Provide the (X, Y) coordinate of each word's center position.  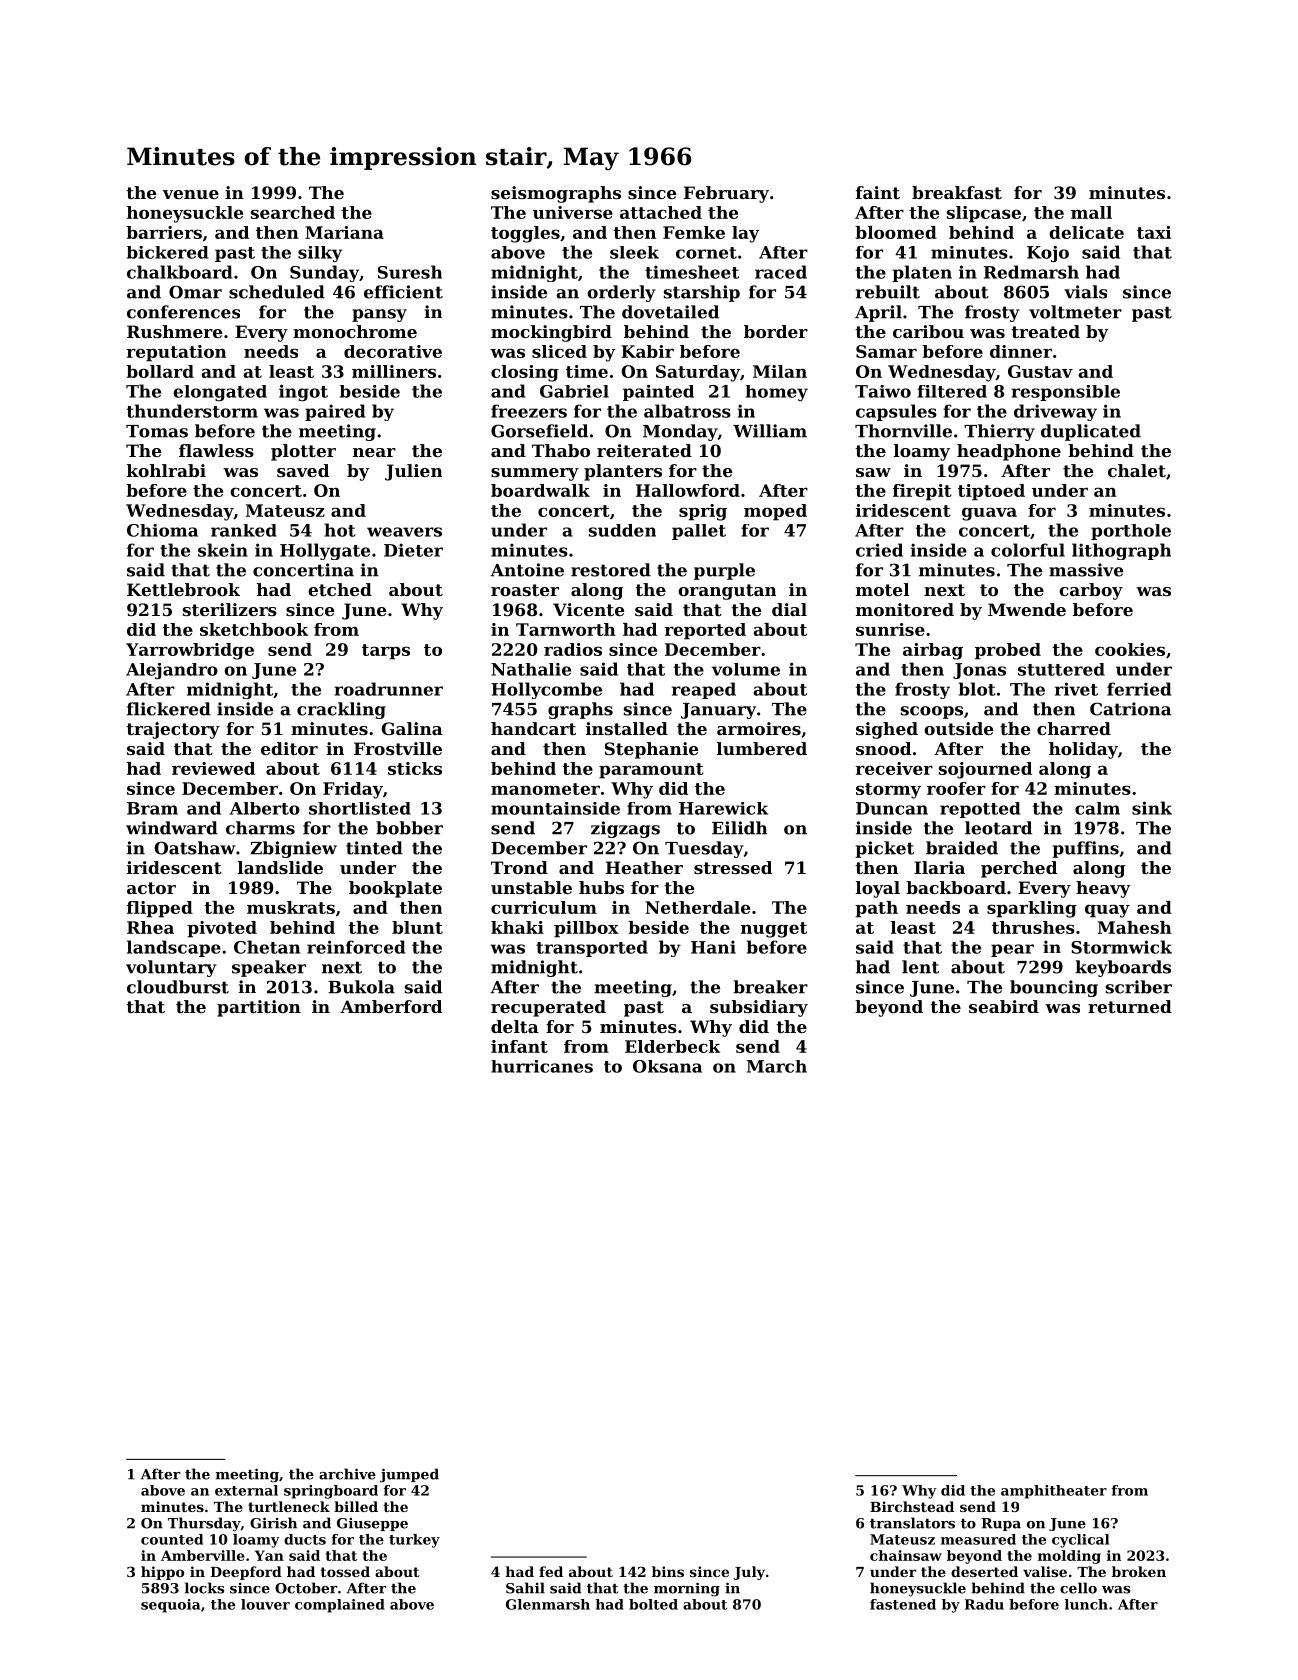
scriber (1139, 987)
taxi (1154, 232)
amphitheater (1054, 1492)
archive (347, 1474)
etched (340, 589)
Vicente (588, 609)
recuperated (548, 1008)
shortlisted (360, 808)
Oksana (667, 1066)
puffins (1085, 849)
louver (265, 1604)
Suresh (410, 272)
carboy (1091, 591)
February (726, 194)
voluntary (171, 968)
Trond (519, 867)
